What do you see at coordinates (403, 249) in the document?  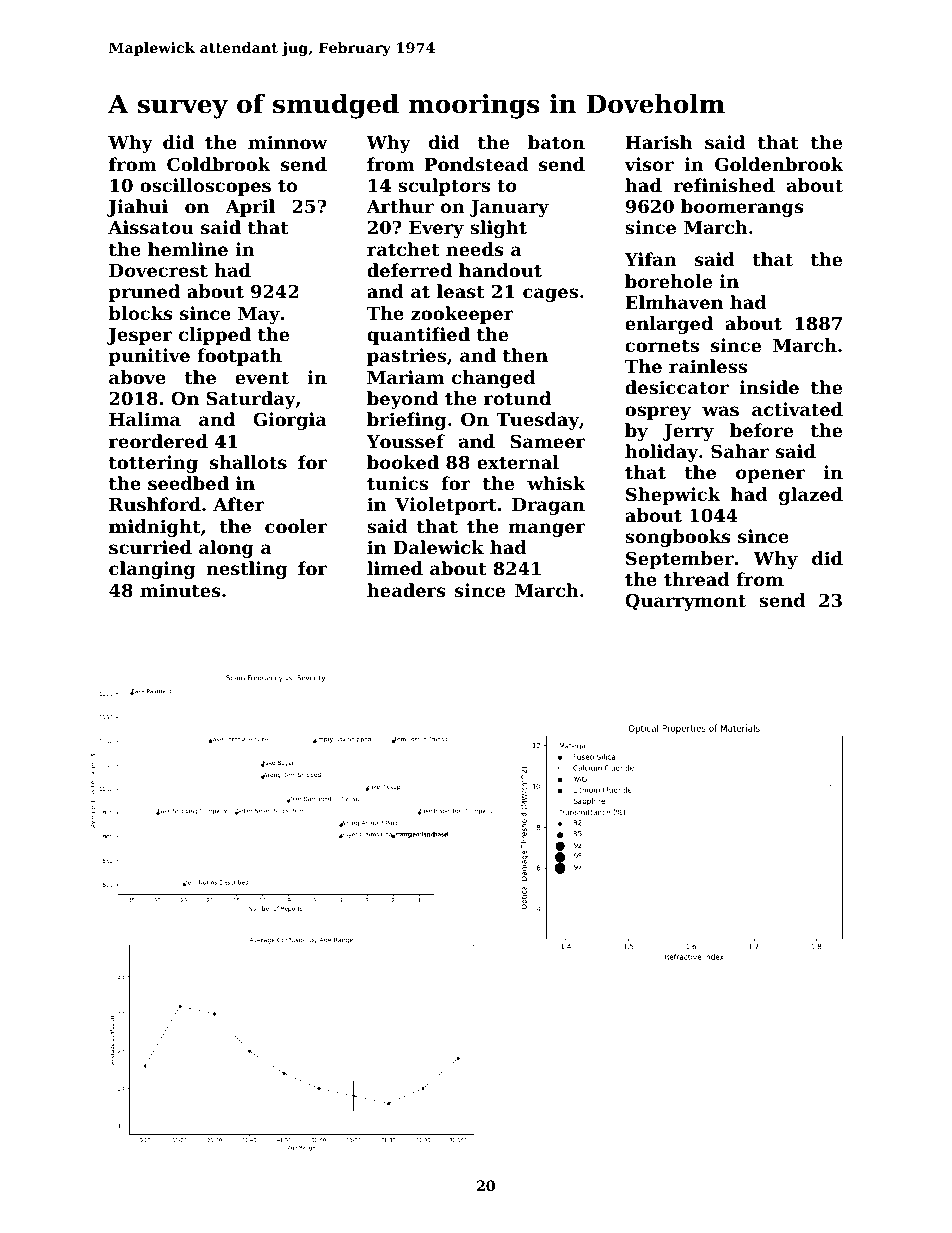 I see `ratchet` at bounding box center [403, 249].
